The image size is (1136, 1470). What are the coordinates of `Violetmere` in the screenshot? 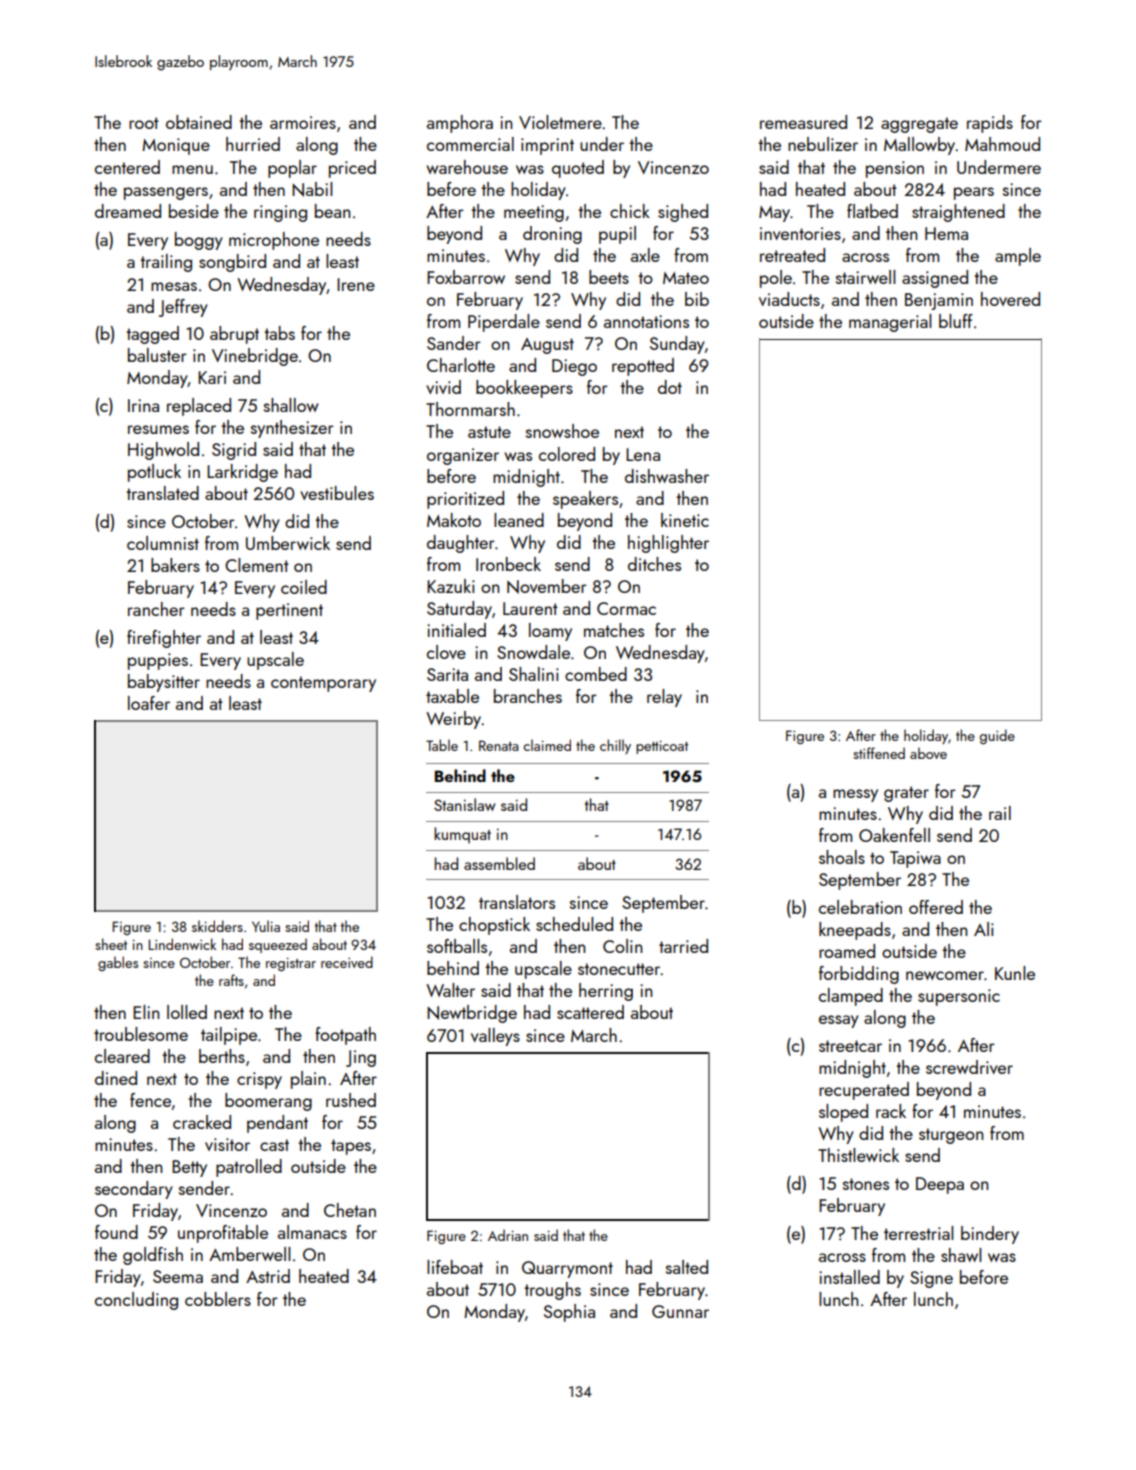 It's located at (560, 122).
